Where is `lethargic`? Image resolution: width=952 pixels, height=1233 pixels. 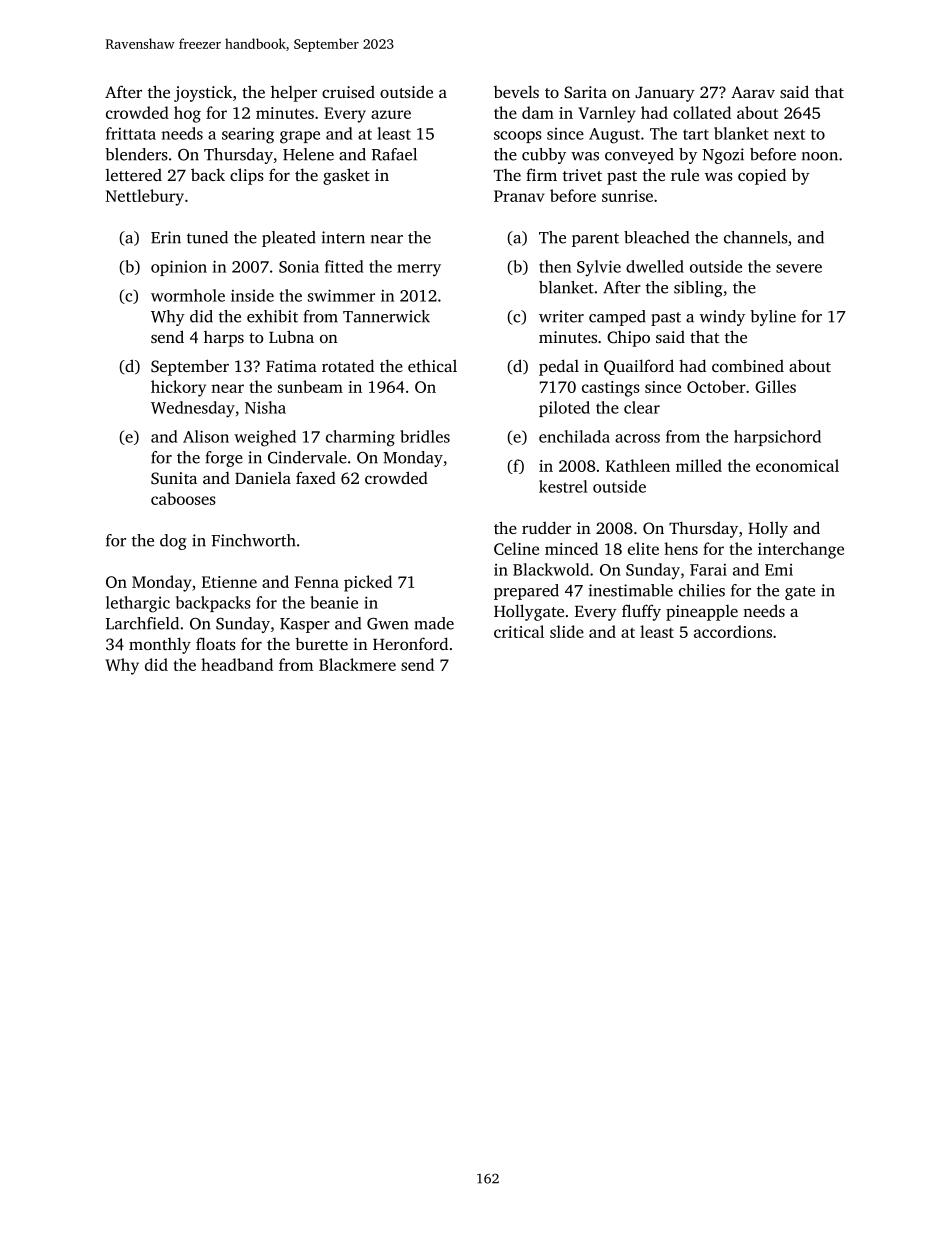 lethargic is located at coordinates (138, 604).
